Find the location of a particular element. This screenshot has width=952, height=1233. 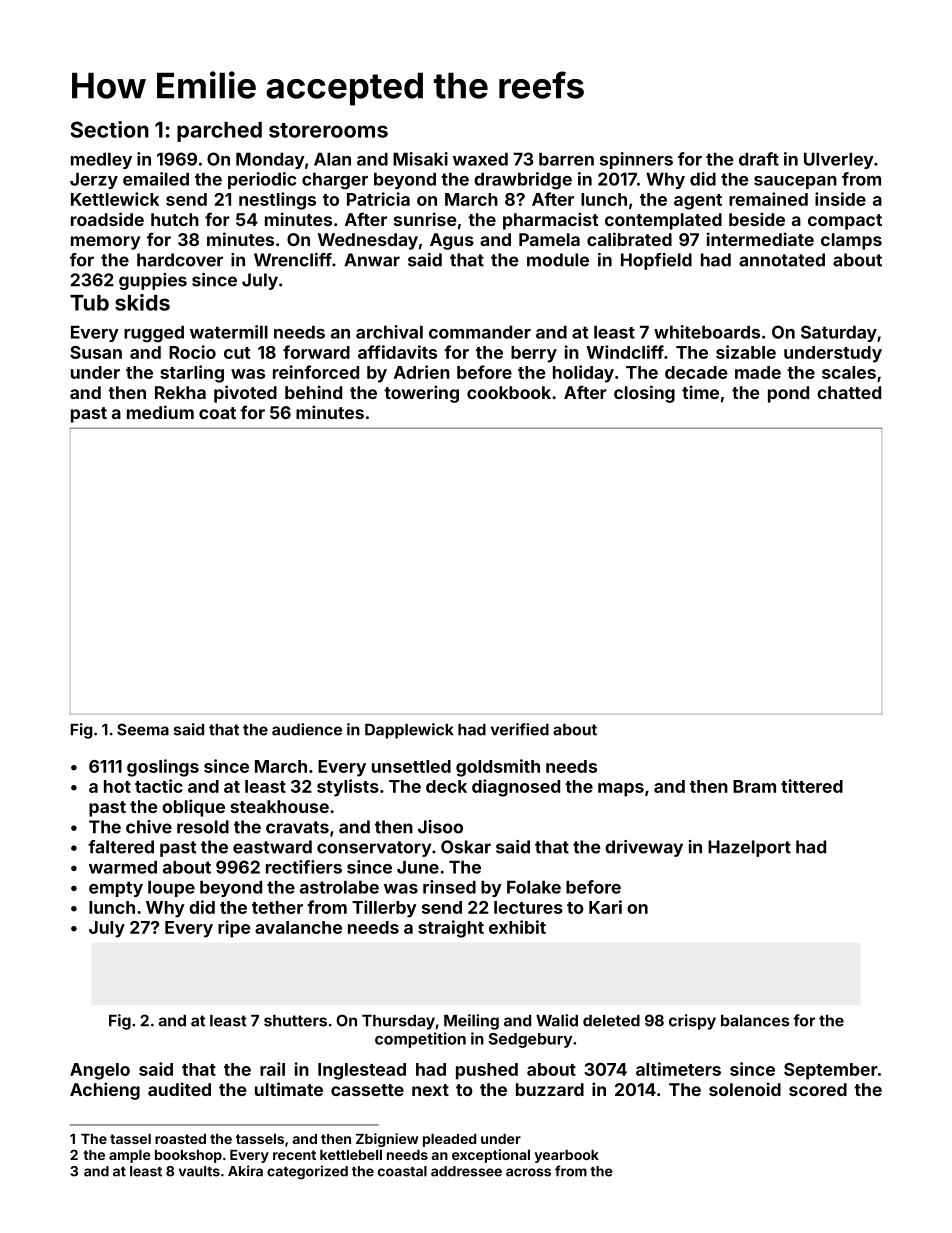

tittered is located at coordinates (812, 786).
